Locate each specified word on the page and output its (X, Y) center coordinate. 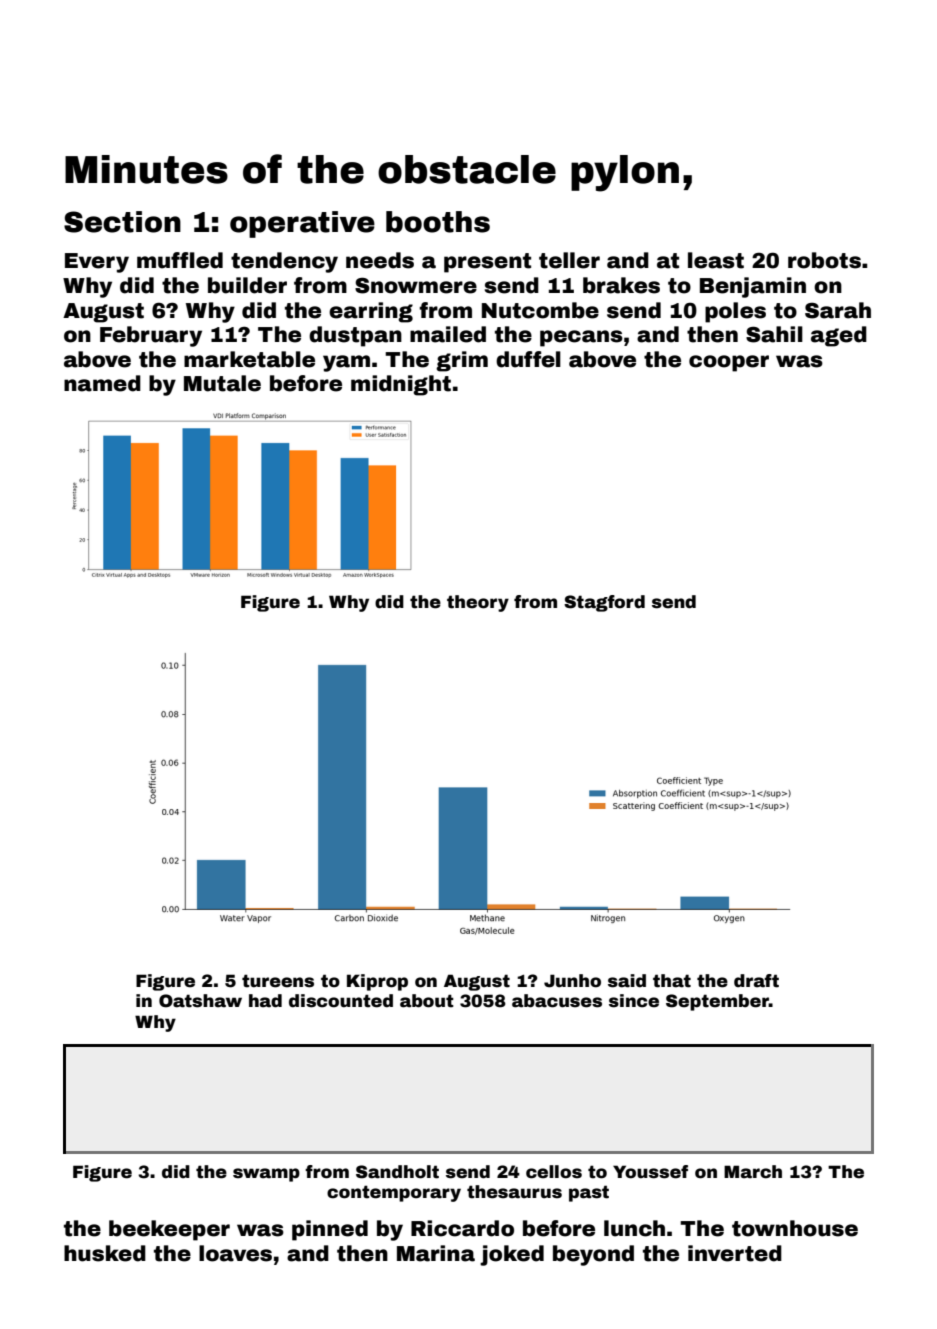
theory (478, 603)
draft (756, 981)
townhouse (795, 1228)
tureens (278, 981)
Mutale (222, 383)
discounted (341, 1001)
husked (105, 1253)
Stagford (604, 603)
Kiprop (377, 982)
